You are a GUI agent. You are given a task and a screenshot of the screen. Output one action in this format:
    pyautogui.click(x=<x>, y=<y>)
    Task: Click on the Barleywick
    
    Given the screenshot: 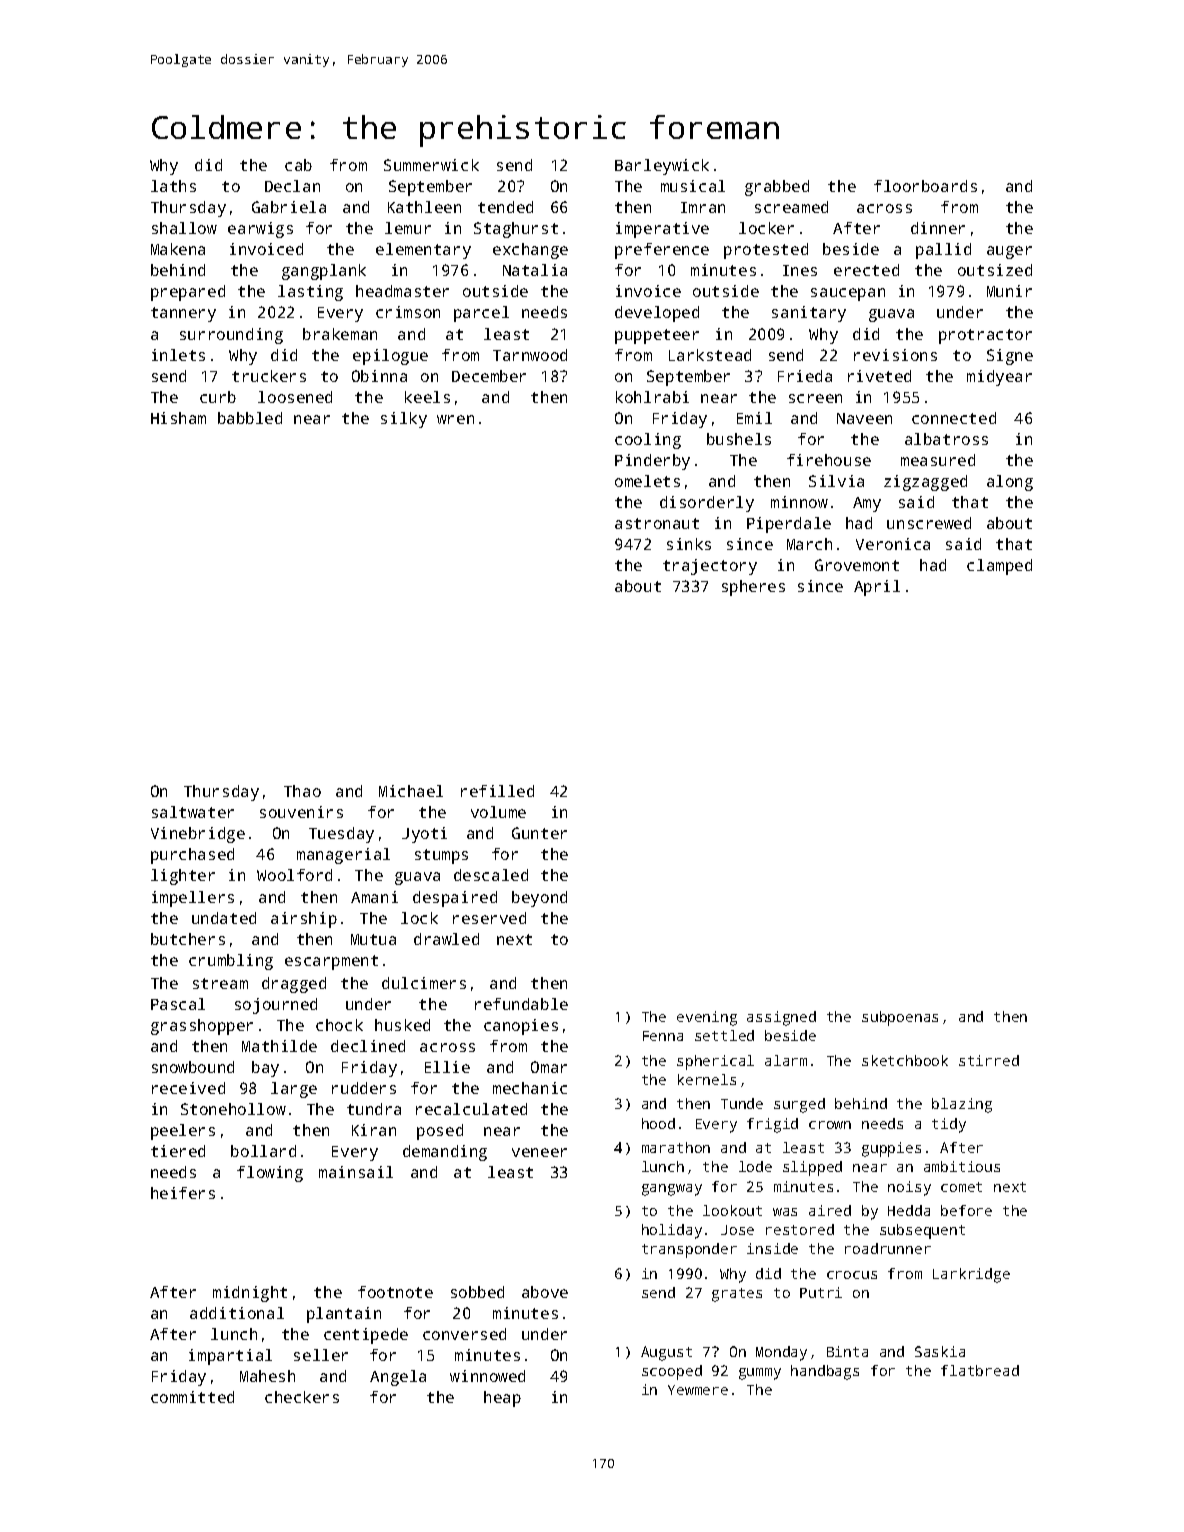 What is the action you would take?
    pyautogui.click(x=662, y=167)
